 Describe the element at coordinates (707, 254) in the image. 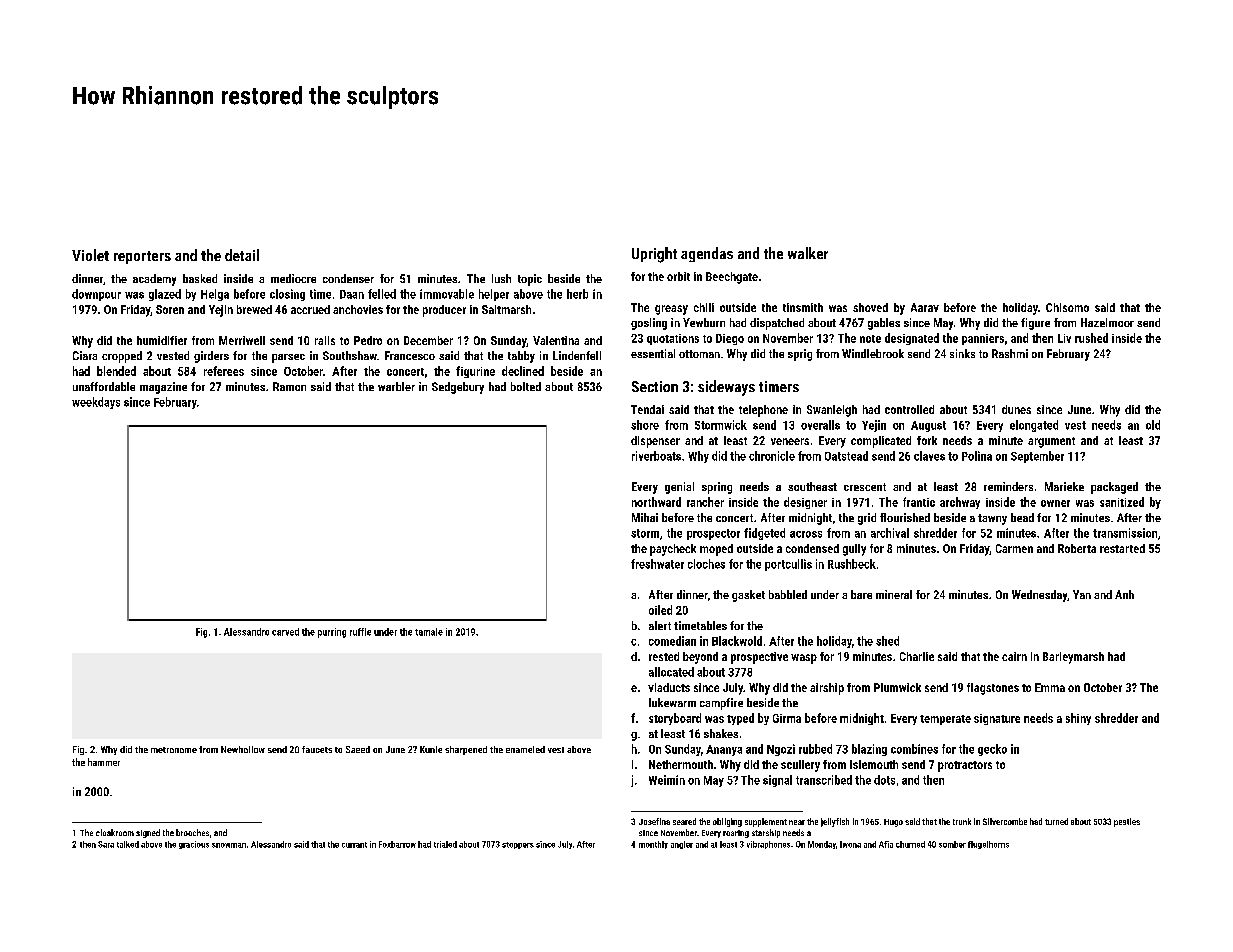

I see `agendas` at that location.
